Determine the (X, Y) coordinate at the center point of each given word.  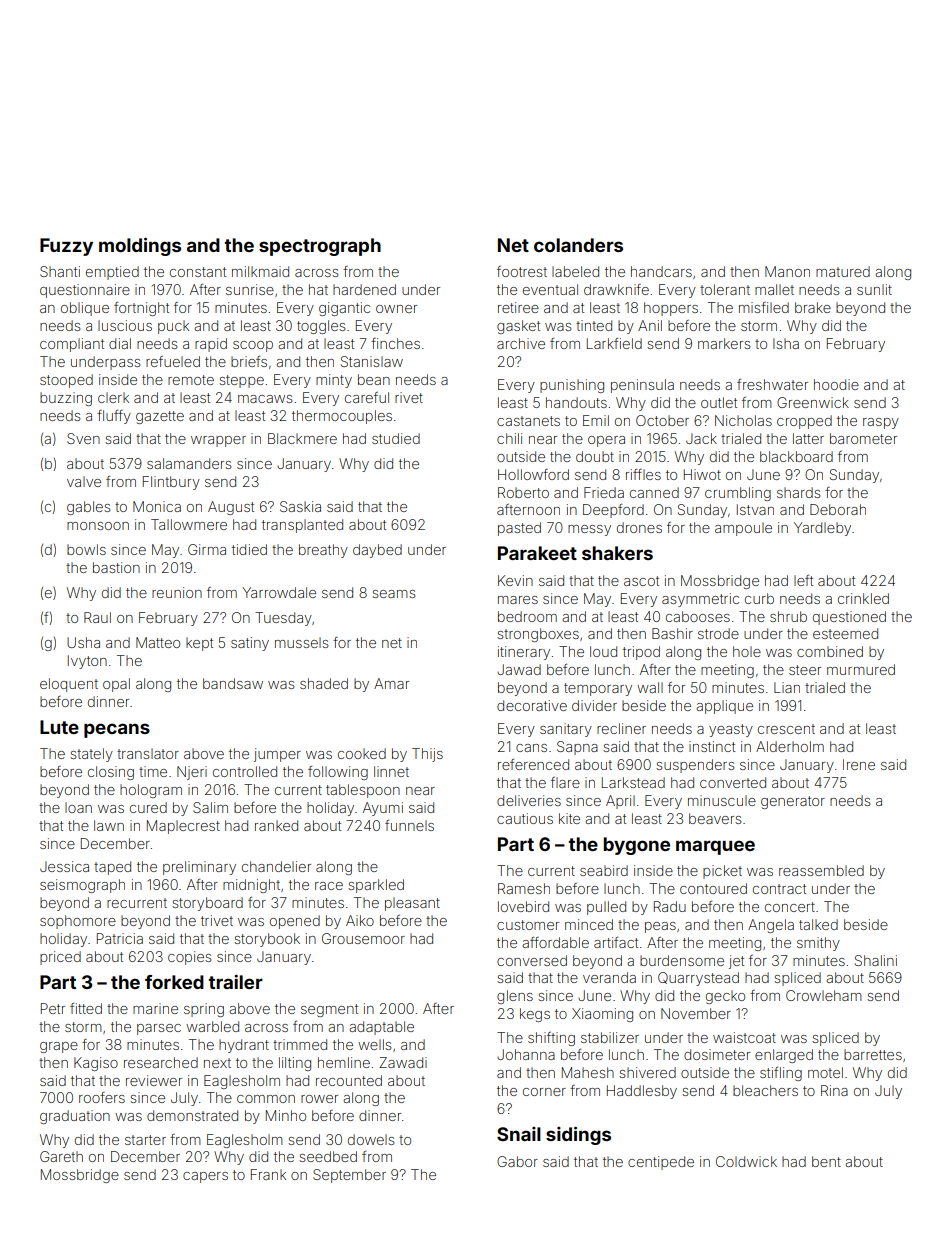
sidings (578, 1135)
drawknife (616, 289)
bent (826, 1161)
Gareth (61, 1156)
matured (843, 271)
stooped (66, 381)
